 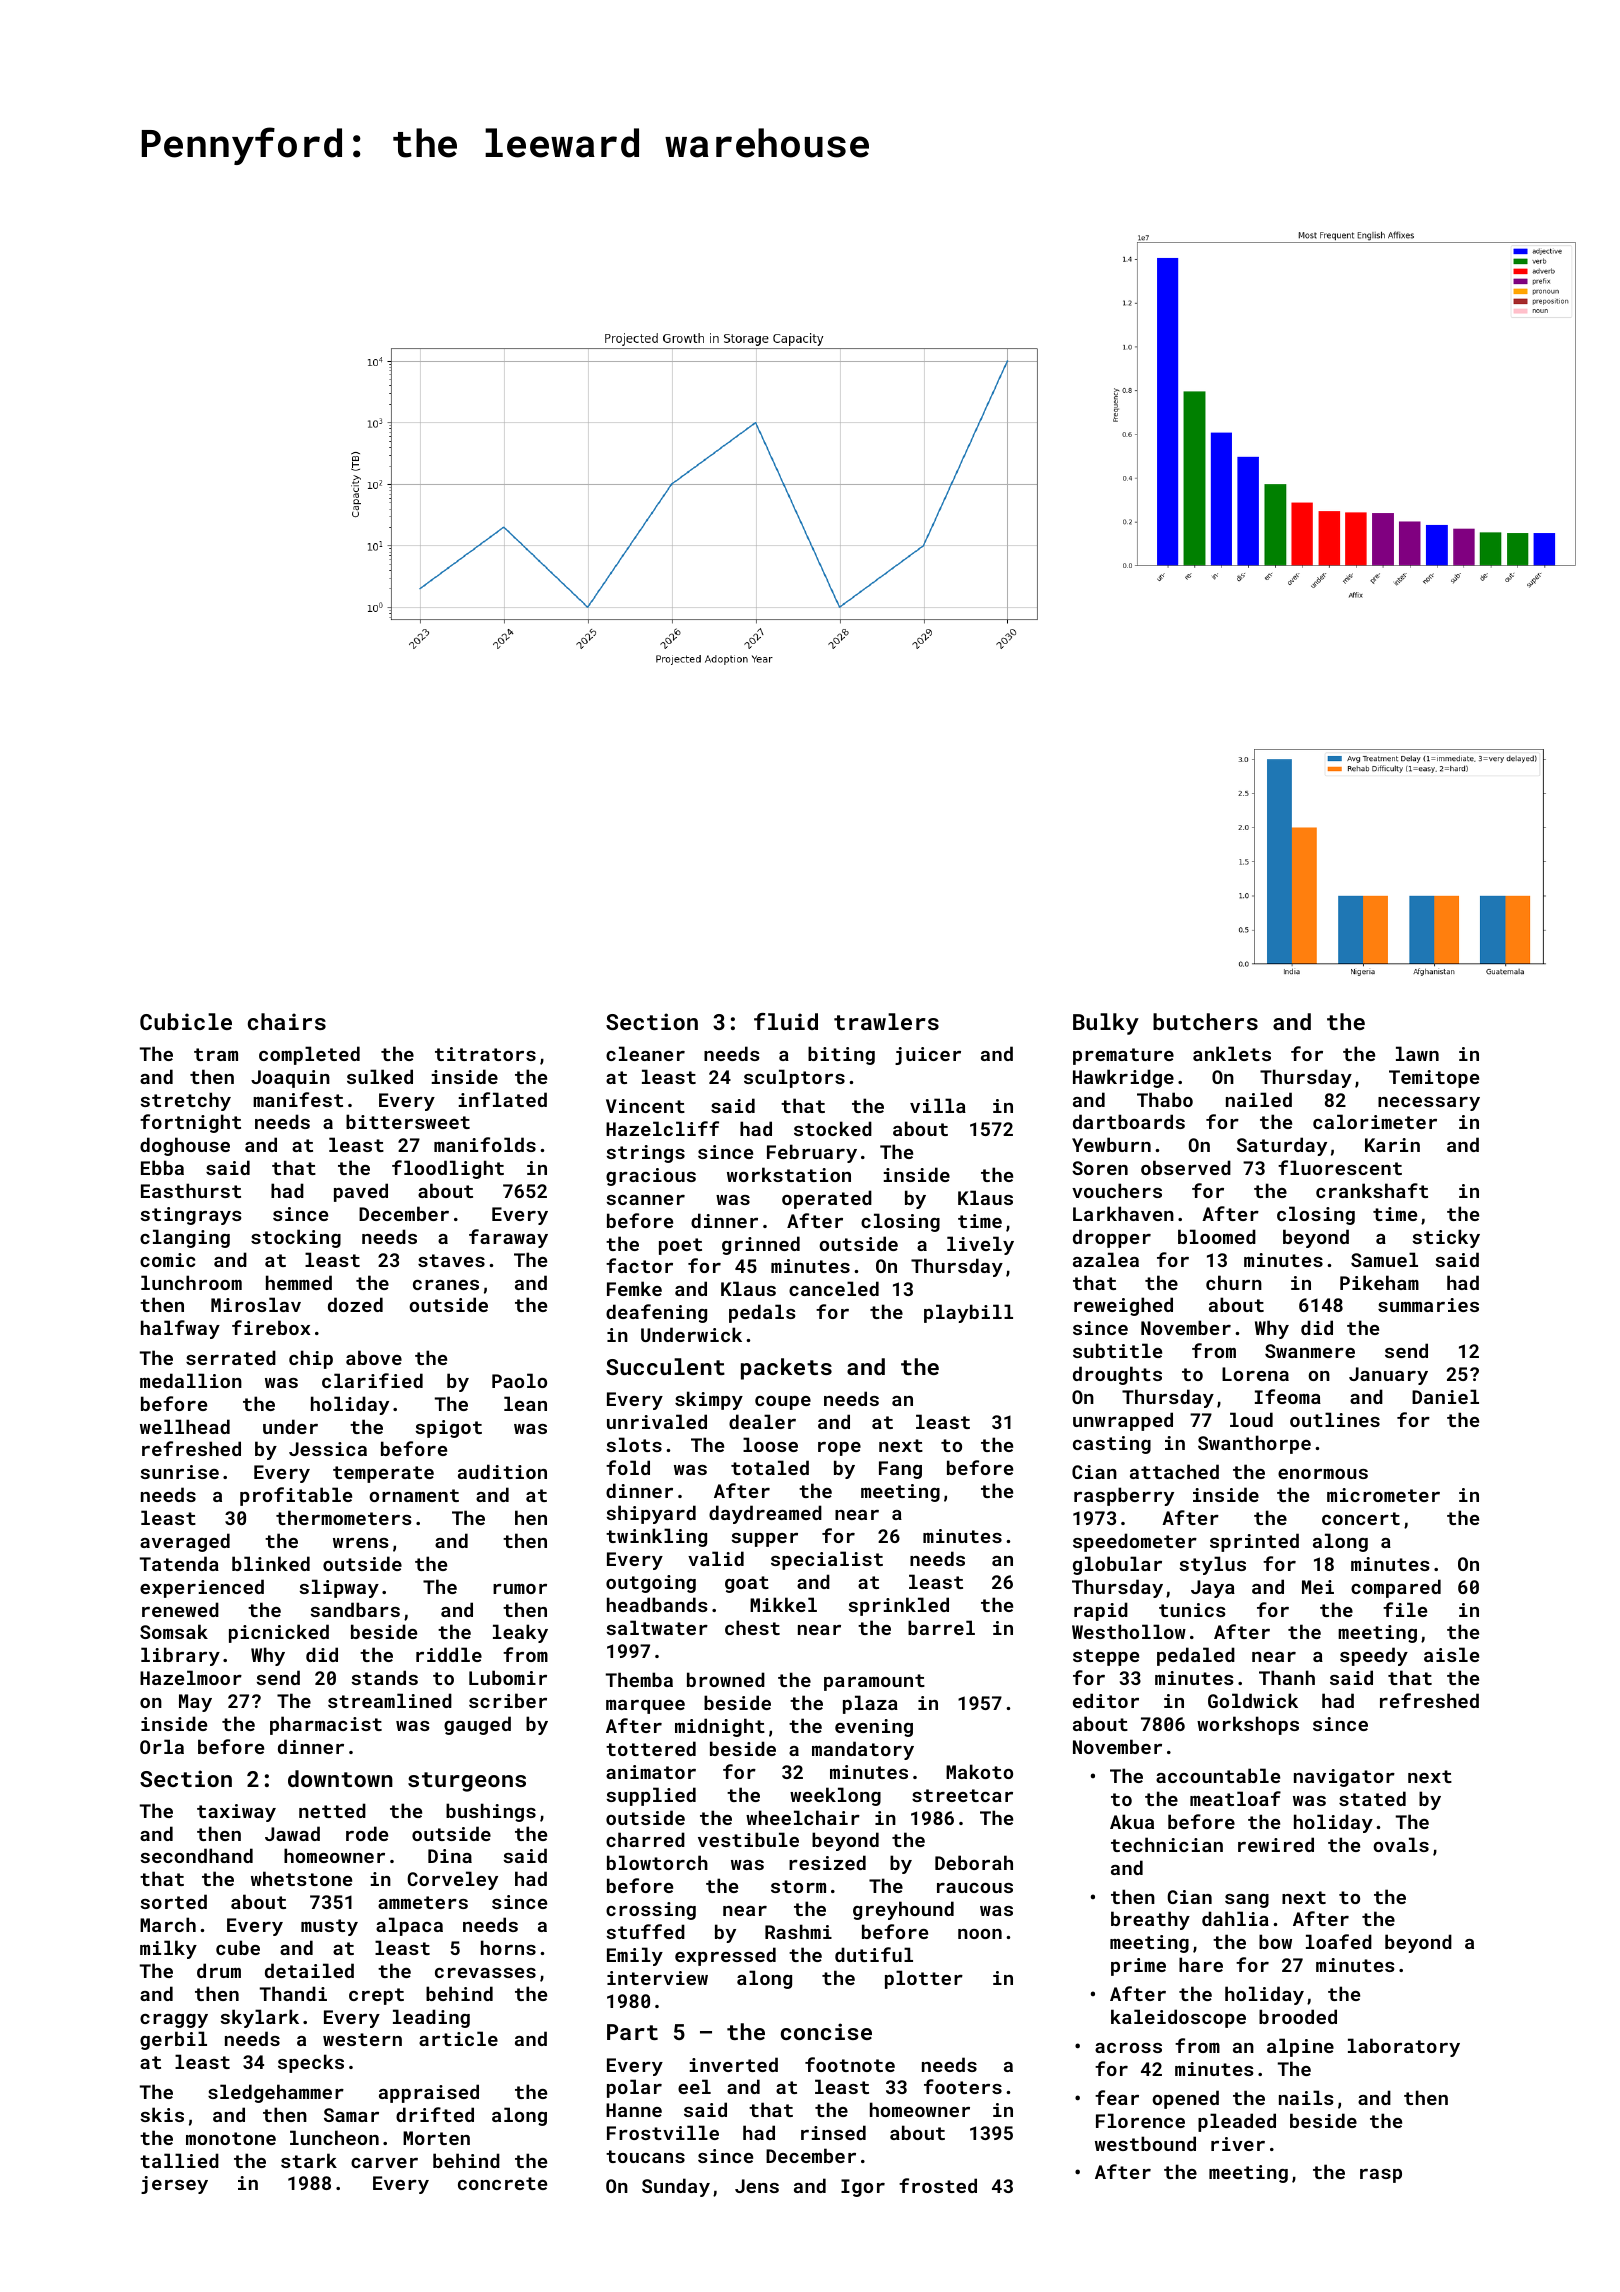 What do you see at coordinates (162, 1167) in the screenshot?
I see `Ebba` at bounding box center [162, 1167].
